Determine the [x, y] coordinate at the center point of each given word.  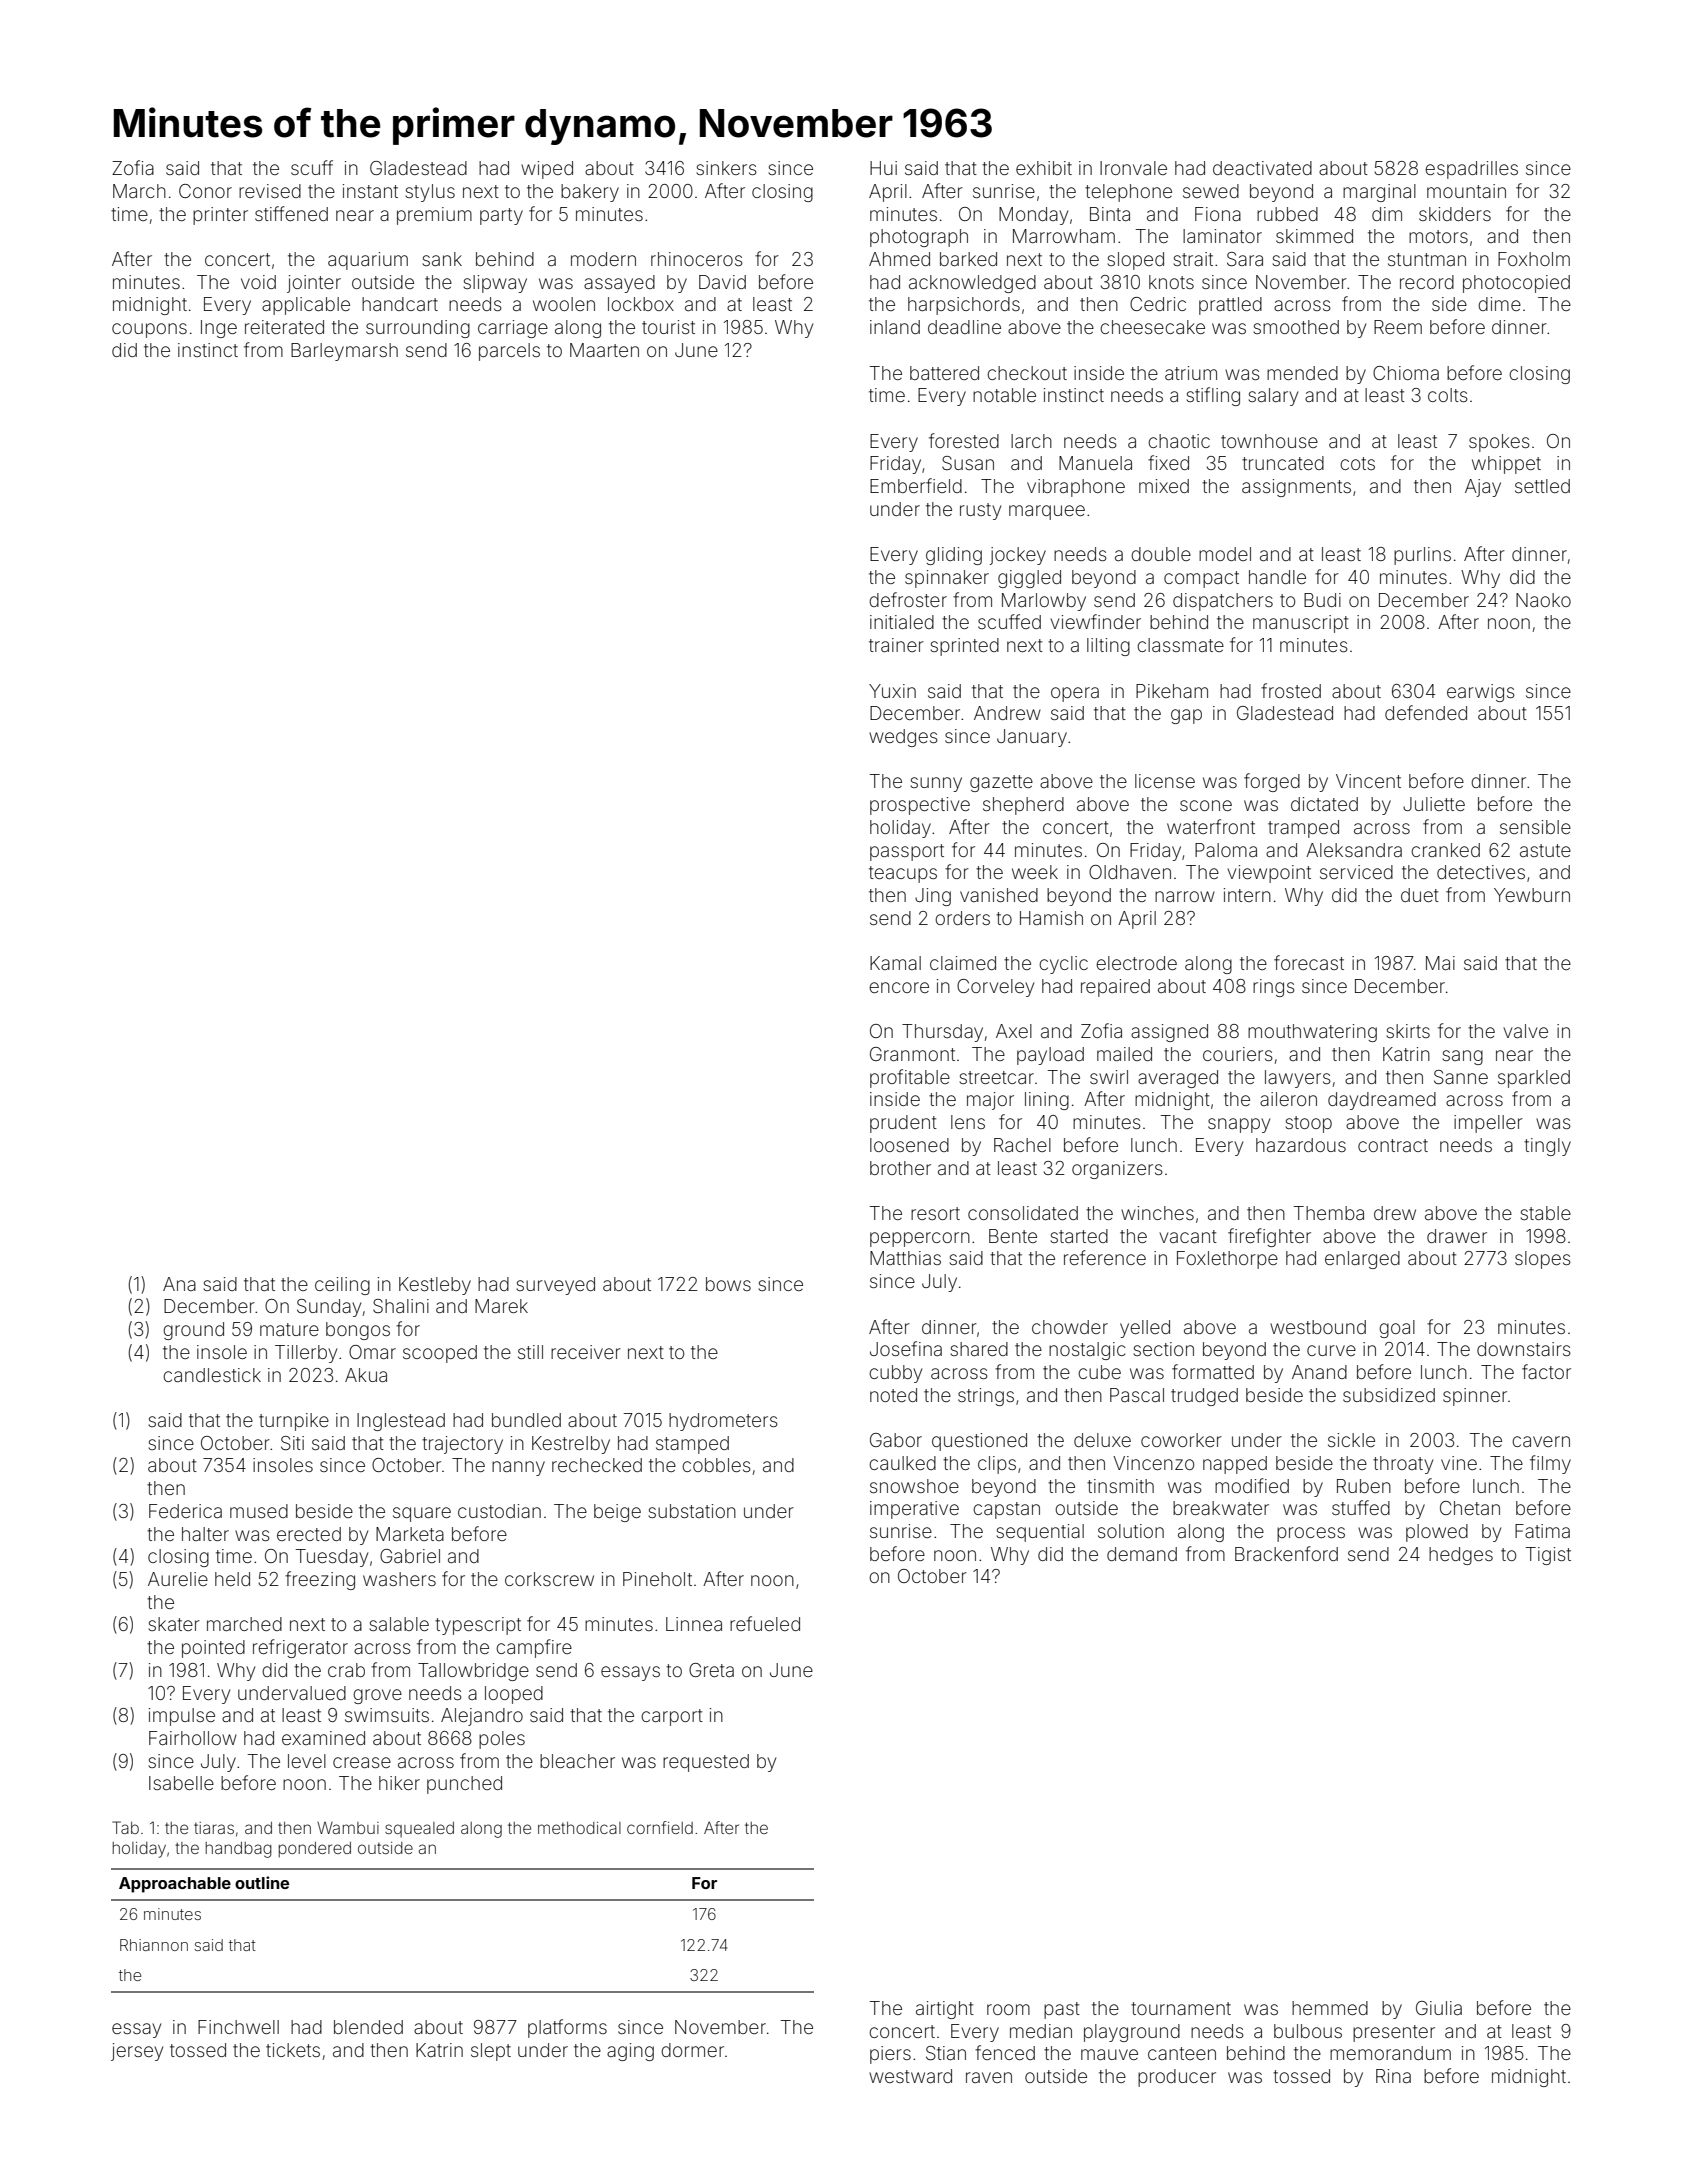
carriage [513, 329]
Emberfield [916, 485]
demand [1142, 1554]
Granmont [912, 1054]
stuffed [1361, 1507]
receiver [586, 1352]
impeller [1488, 1124]
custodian [499, 1511]
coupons [149, 330]
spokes [1499, 443]
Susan [968, 463]
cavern [1541, 1441]
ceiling [342, 1286]
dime [1499, 304]
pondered [315, 1850]
